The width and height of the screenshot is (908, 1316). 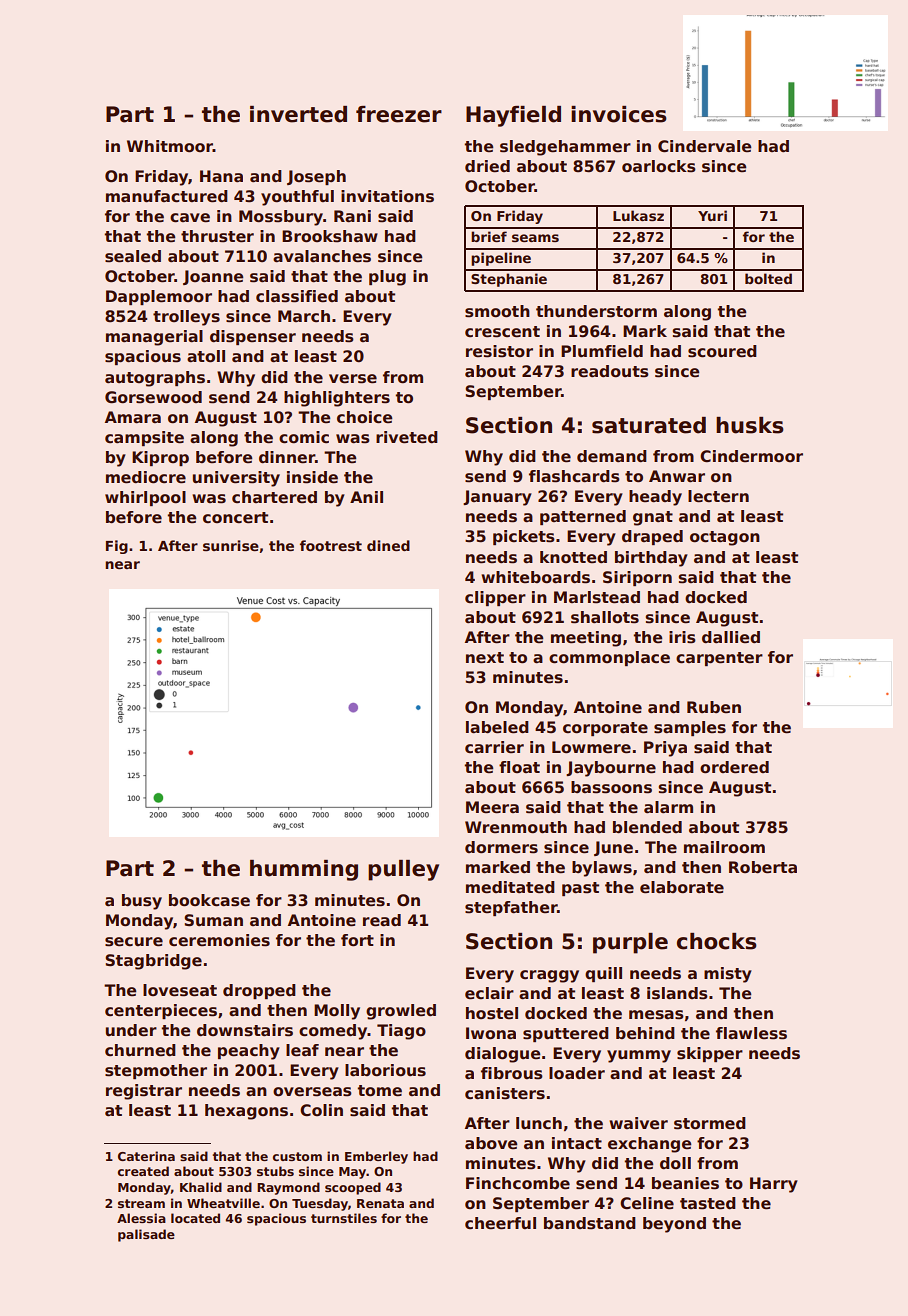 I want to click on Hayfield, so click(x=513, y=116).
